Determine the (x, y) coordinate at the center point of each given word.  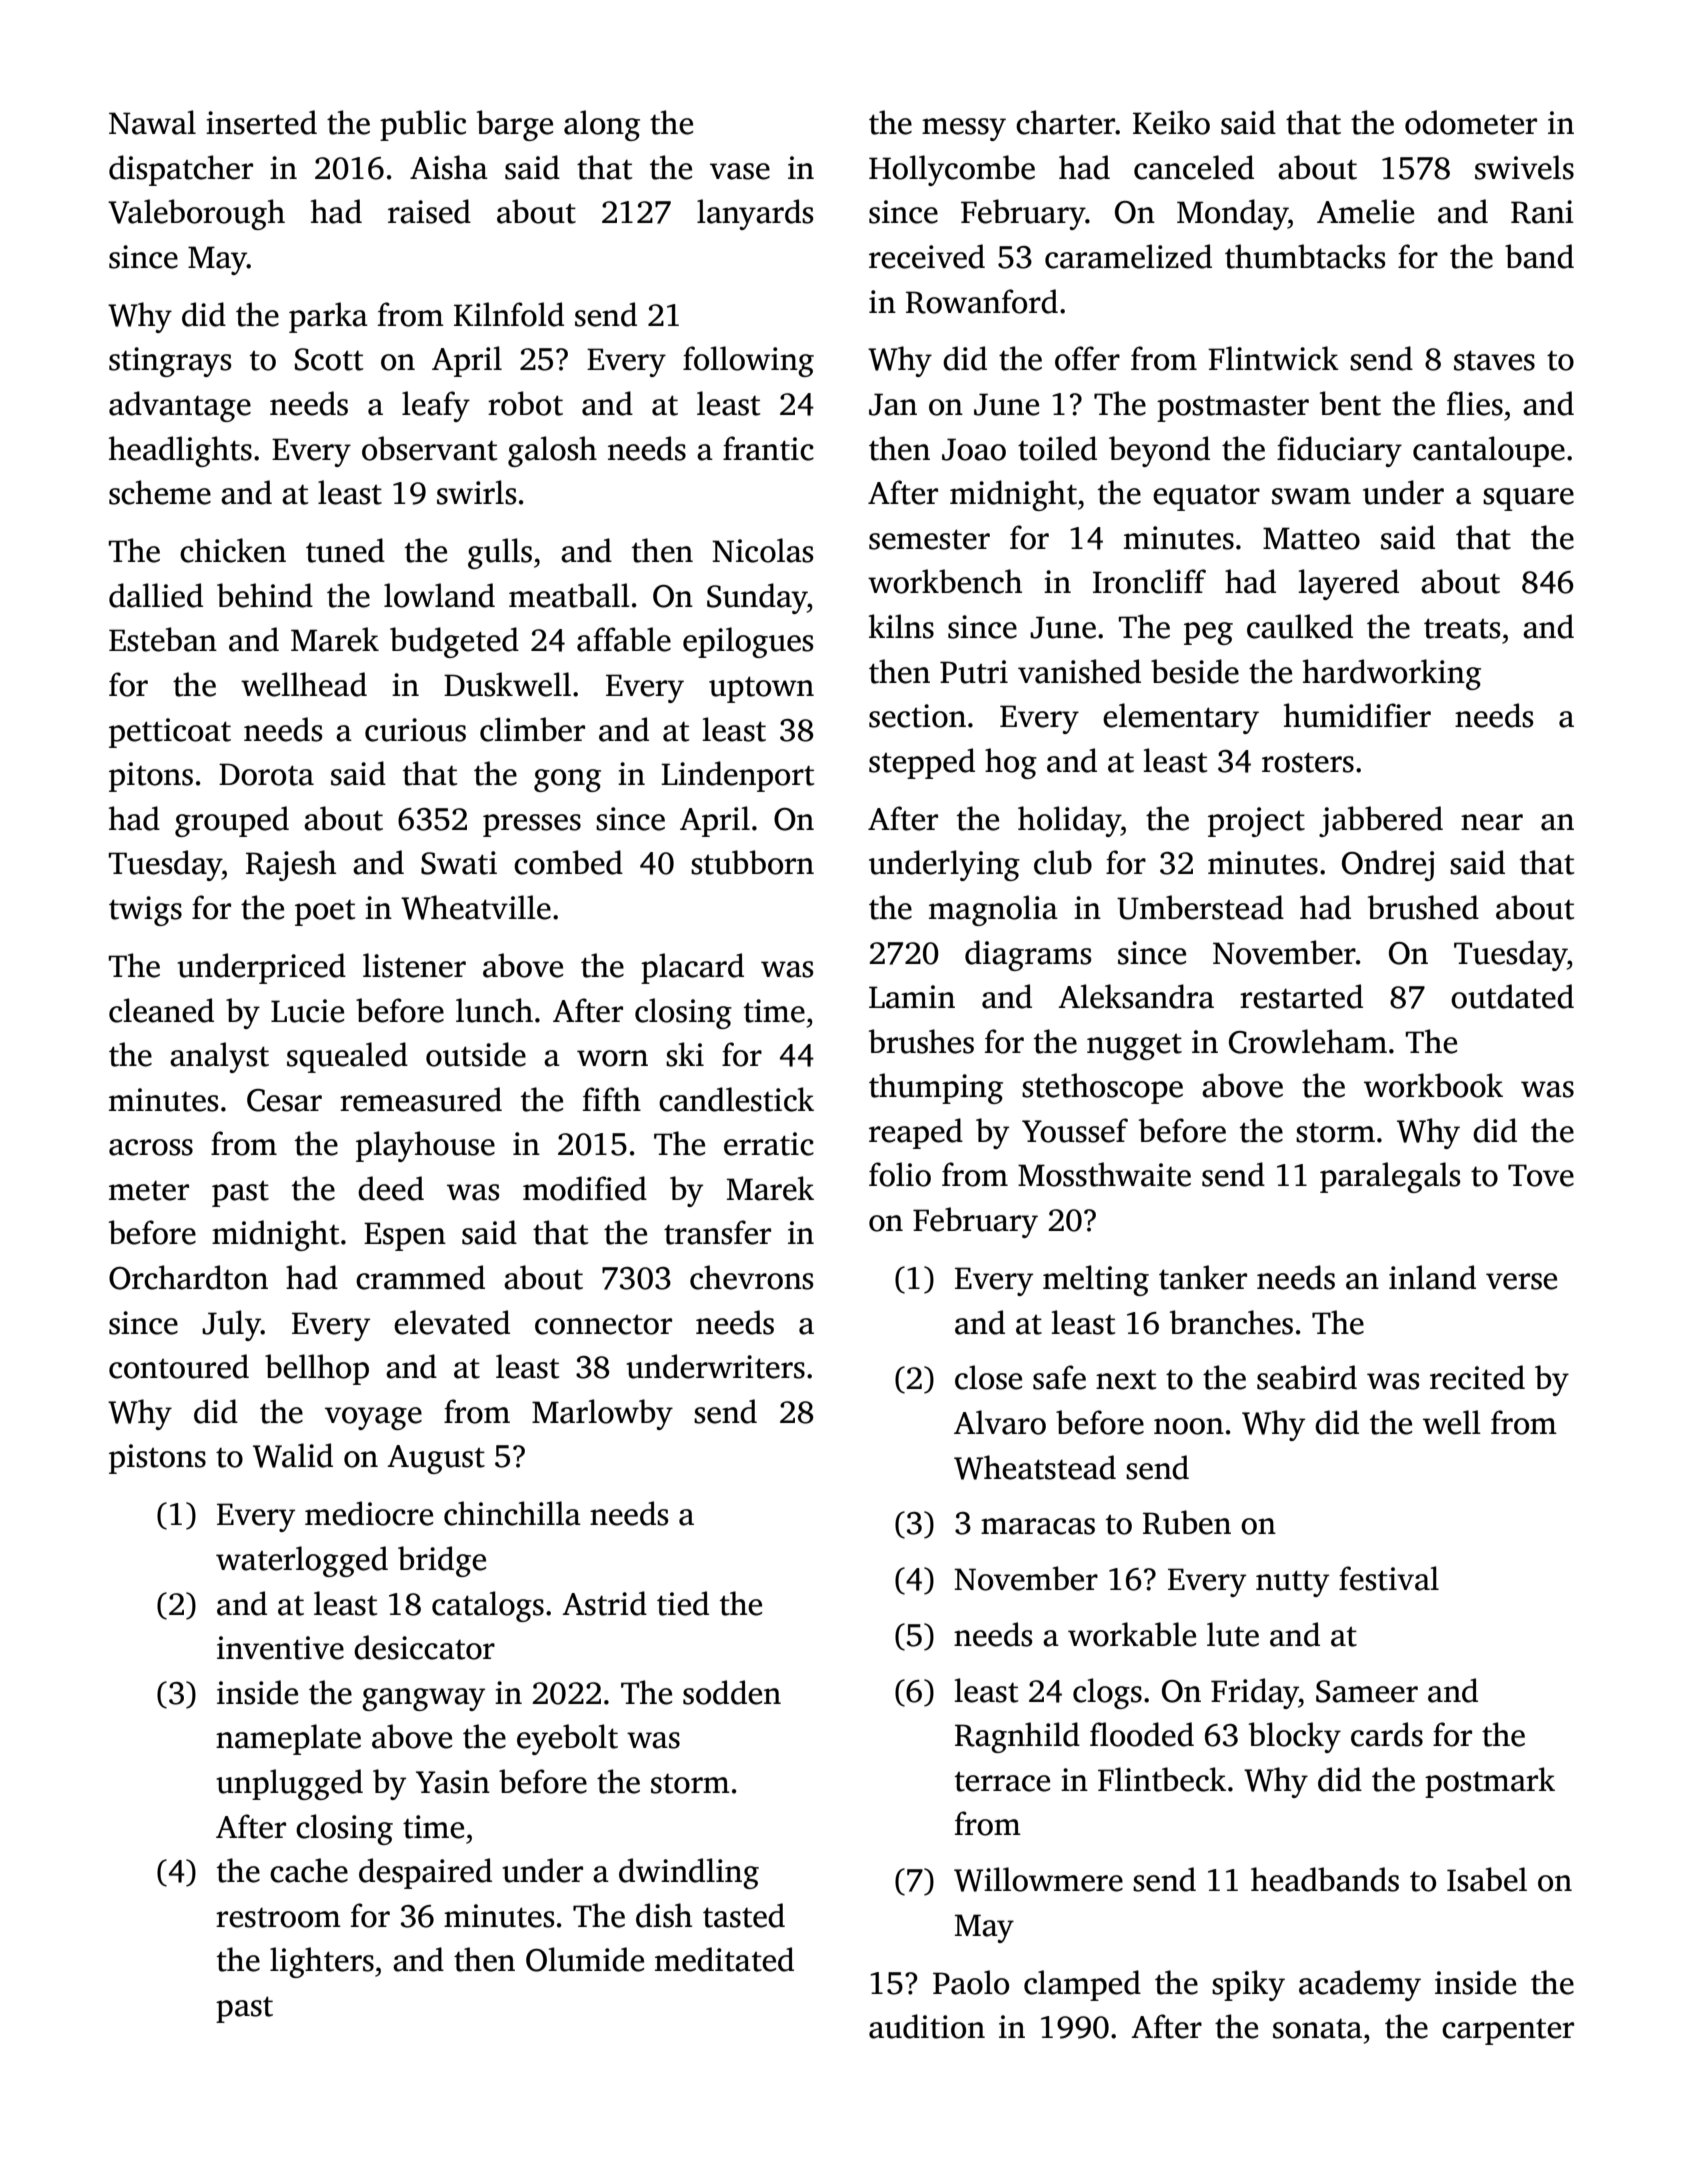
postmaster (1233, 408)
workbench (945, 581)
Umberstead (1200, 907)
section (917, 716)
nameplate (288, 1739)
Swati (459, 863)
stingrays (170, 362)
